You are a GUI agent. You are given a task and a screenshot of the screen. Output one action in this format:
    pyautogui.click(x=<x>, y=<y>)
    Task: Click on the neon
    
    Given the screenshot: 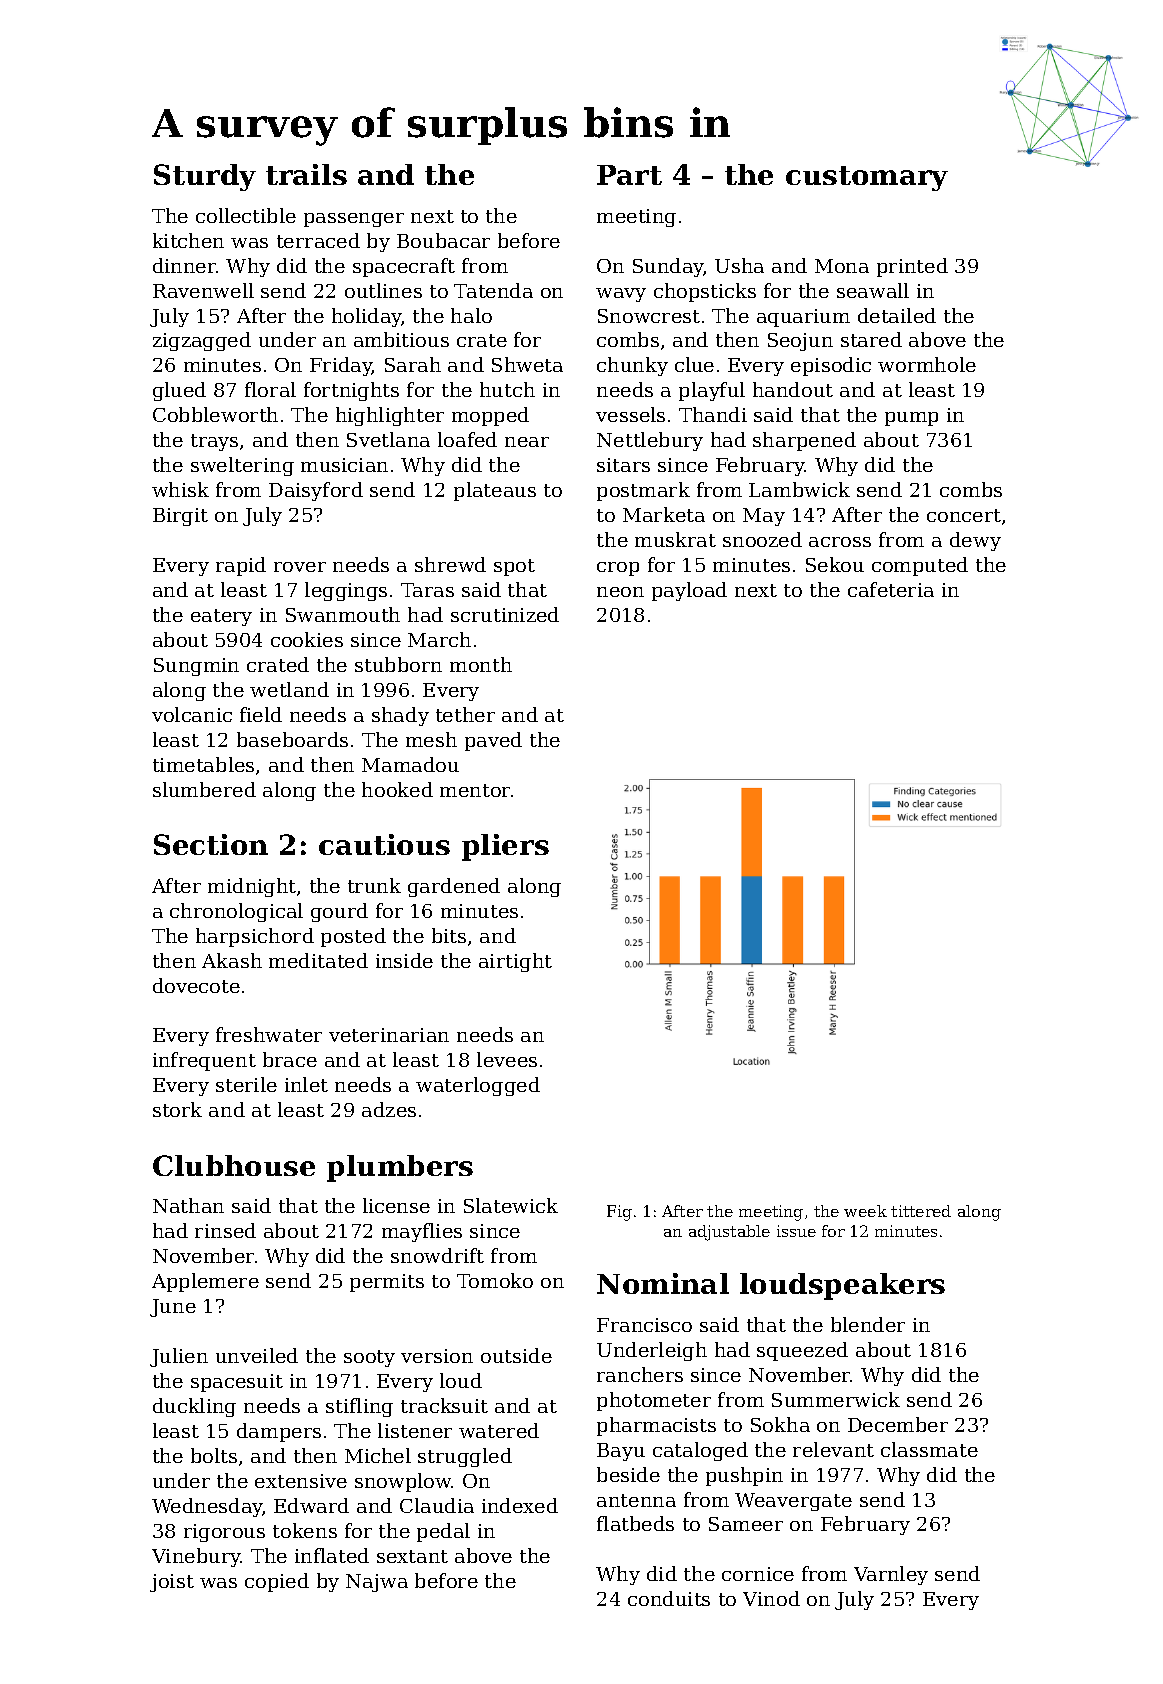 What is the action you would take?
    pyautogui.click(x=620, y=592)
